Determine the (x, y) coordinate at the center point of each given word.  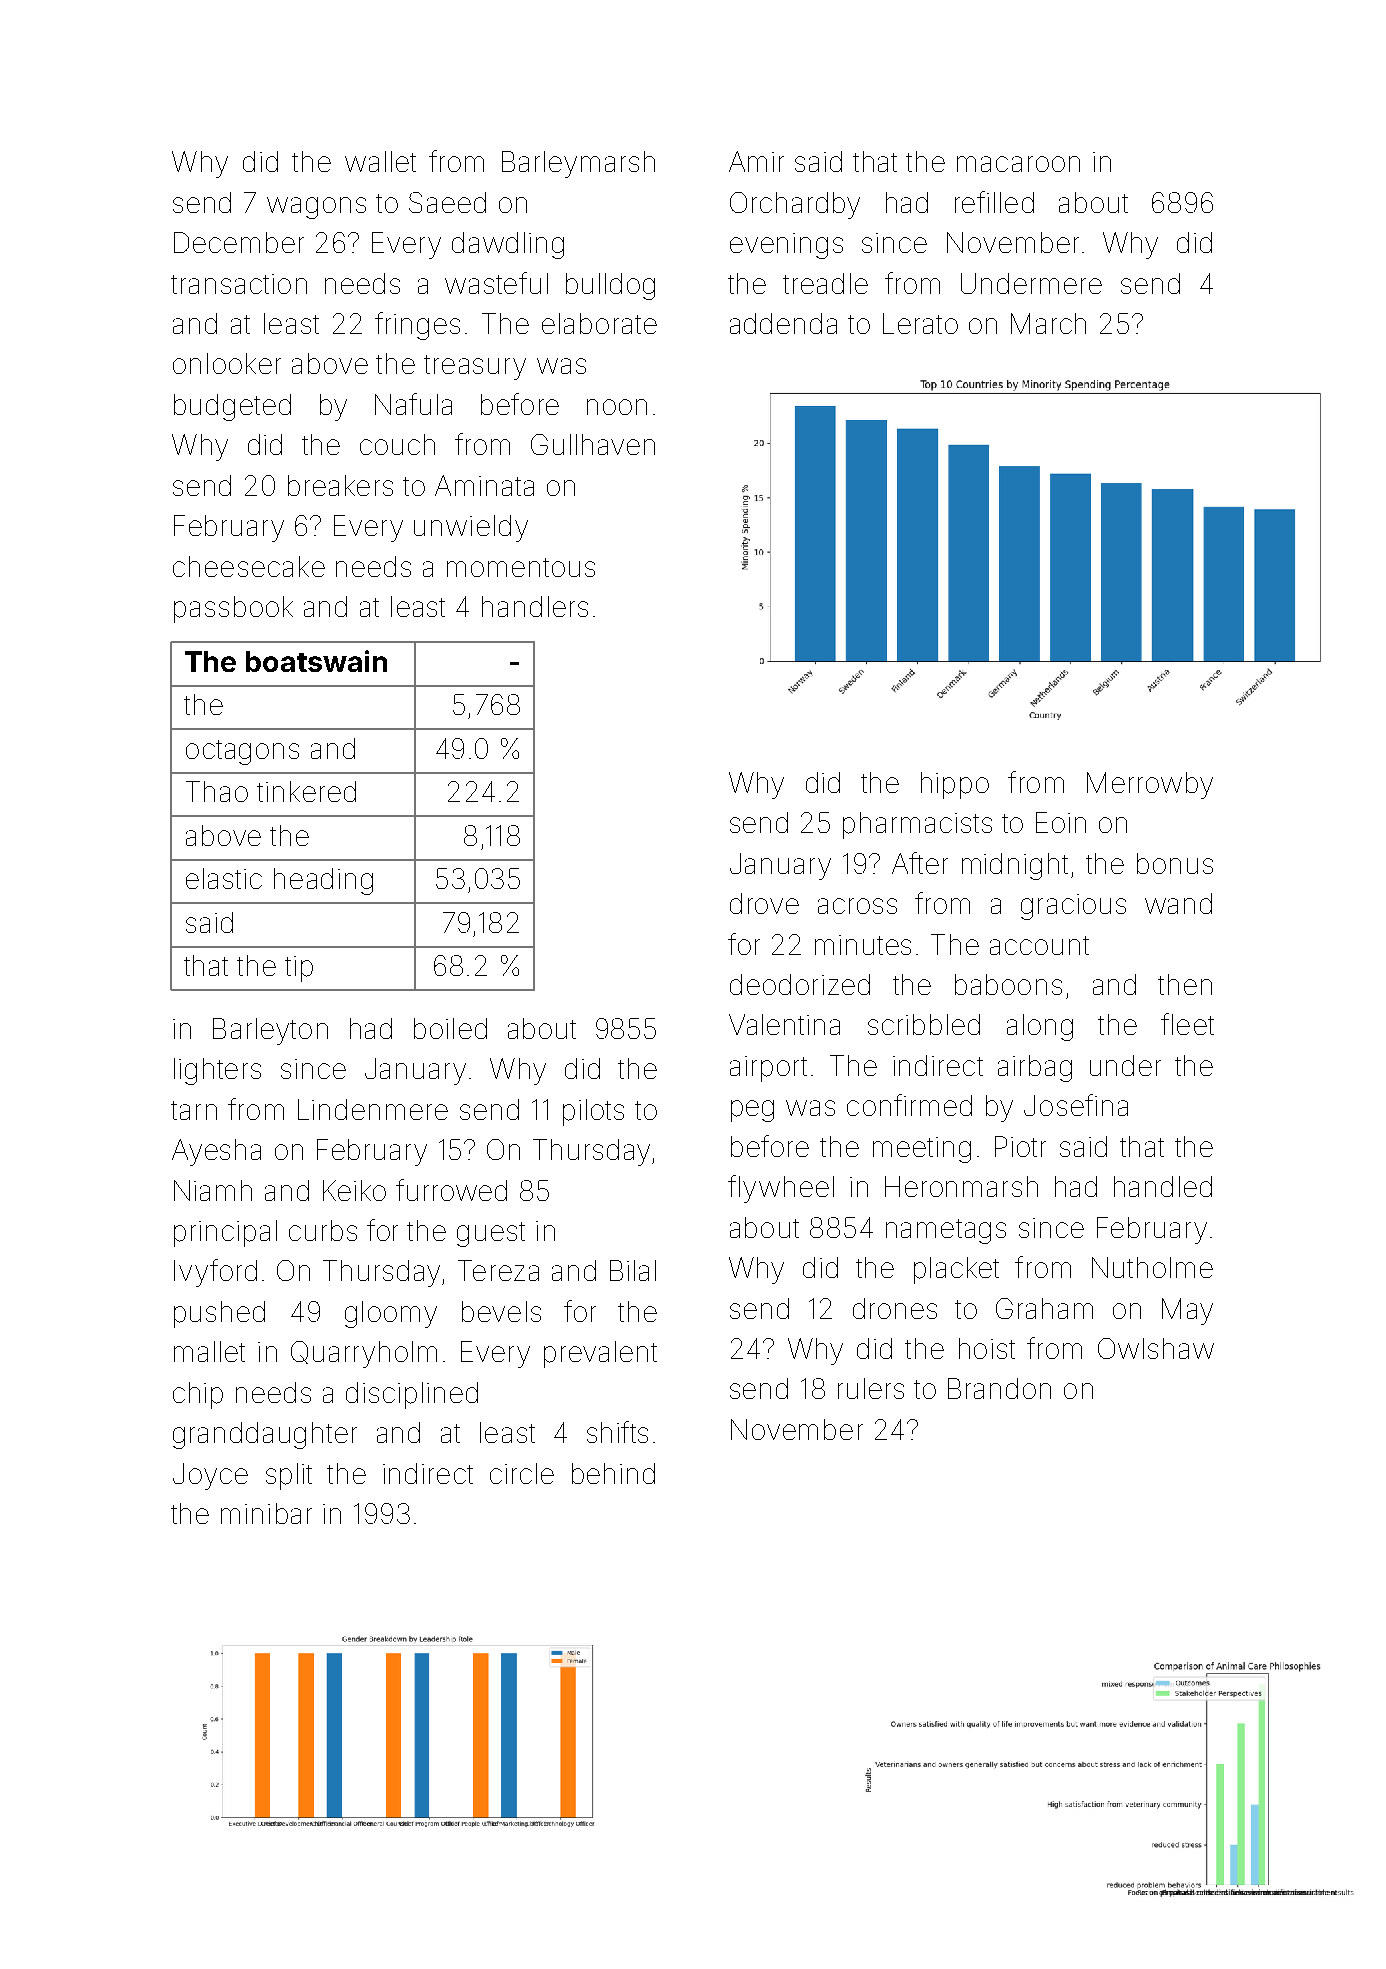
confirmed (909, 1105)
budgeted (232, 407)
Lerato (920, 323)
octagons (242, 752)
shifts (617, 1432)
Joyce (210, 1476)
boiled (450, 1028)
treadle (825, 283)
